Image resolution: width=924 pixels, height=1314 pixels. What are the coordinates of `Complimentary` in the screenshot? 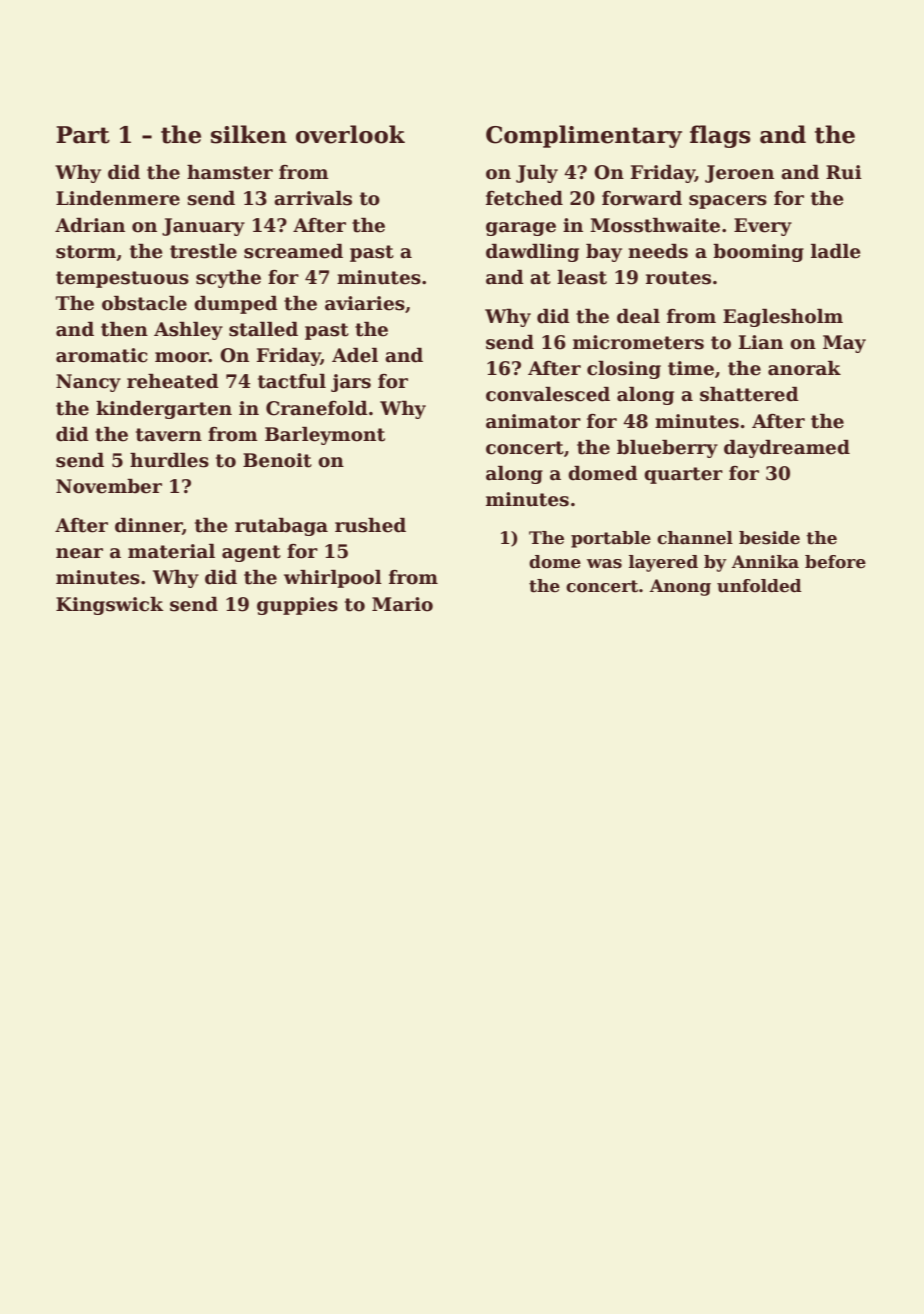 It's located at (584, 136).
